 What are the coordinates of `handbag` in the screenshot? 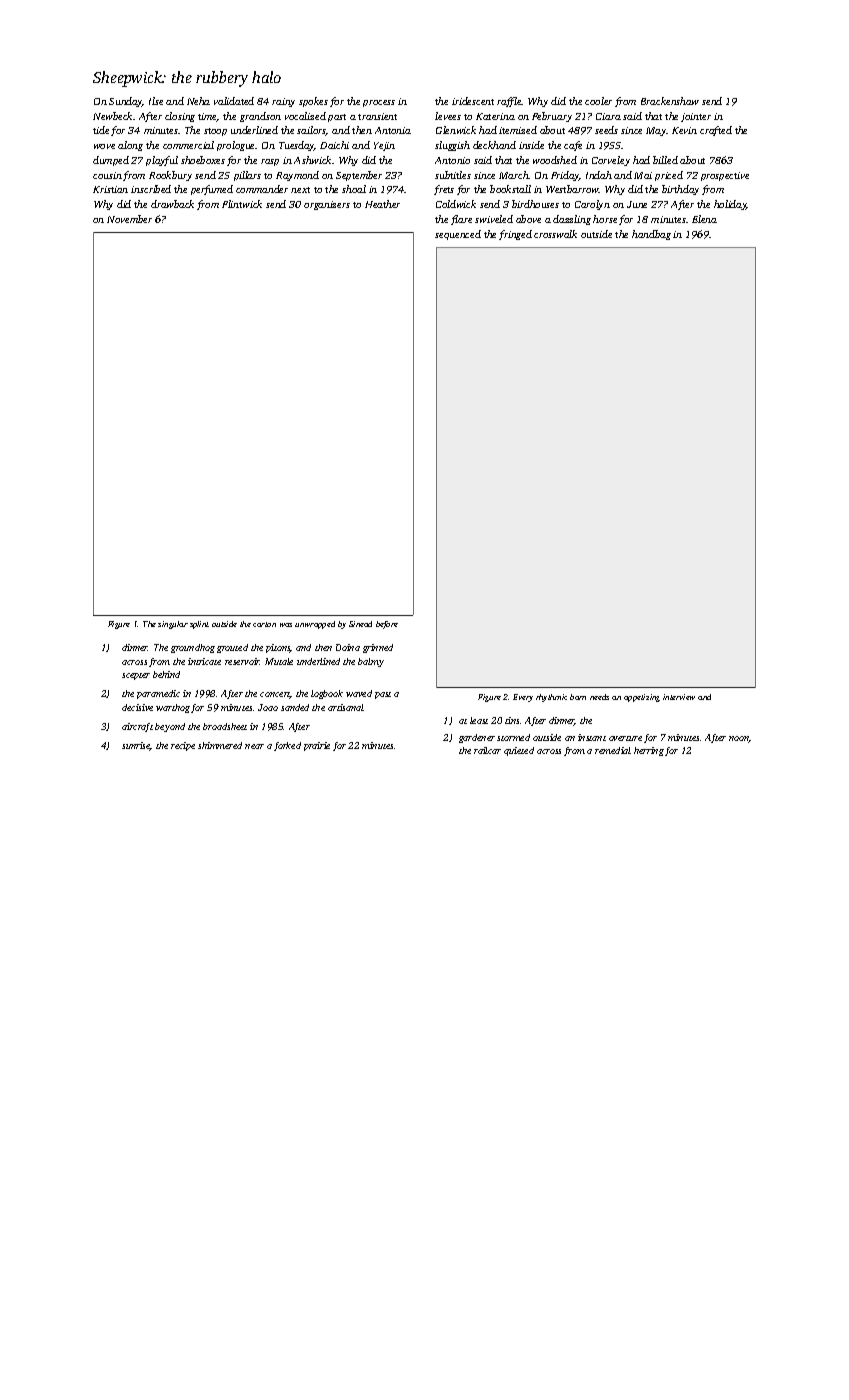 It's located at (651, 235).
